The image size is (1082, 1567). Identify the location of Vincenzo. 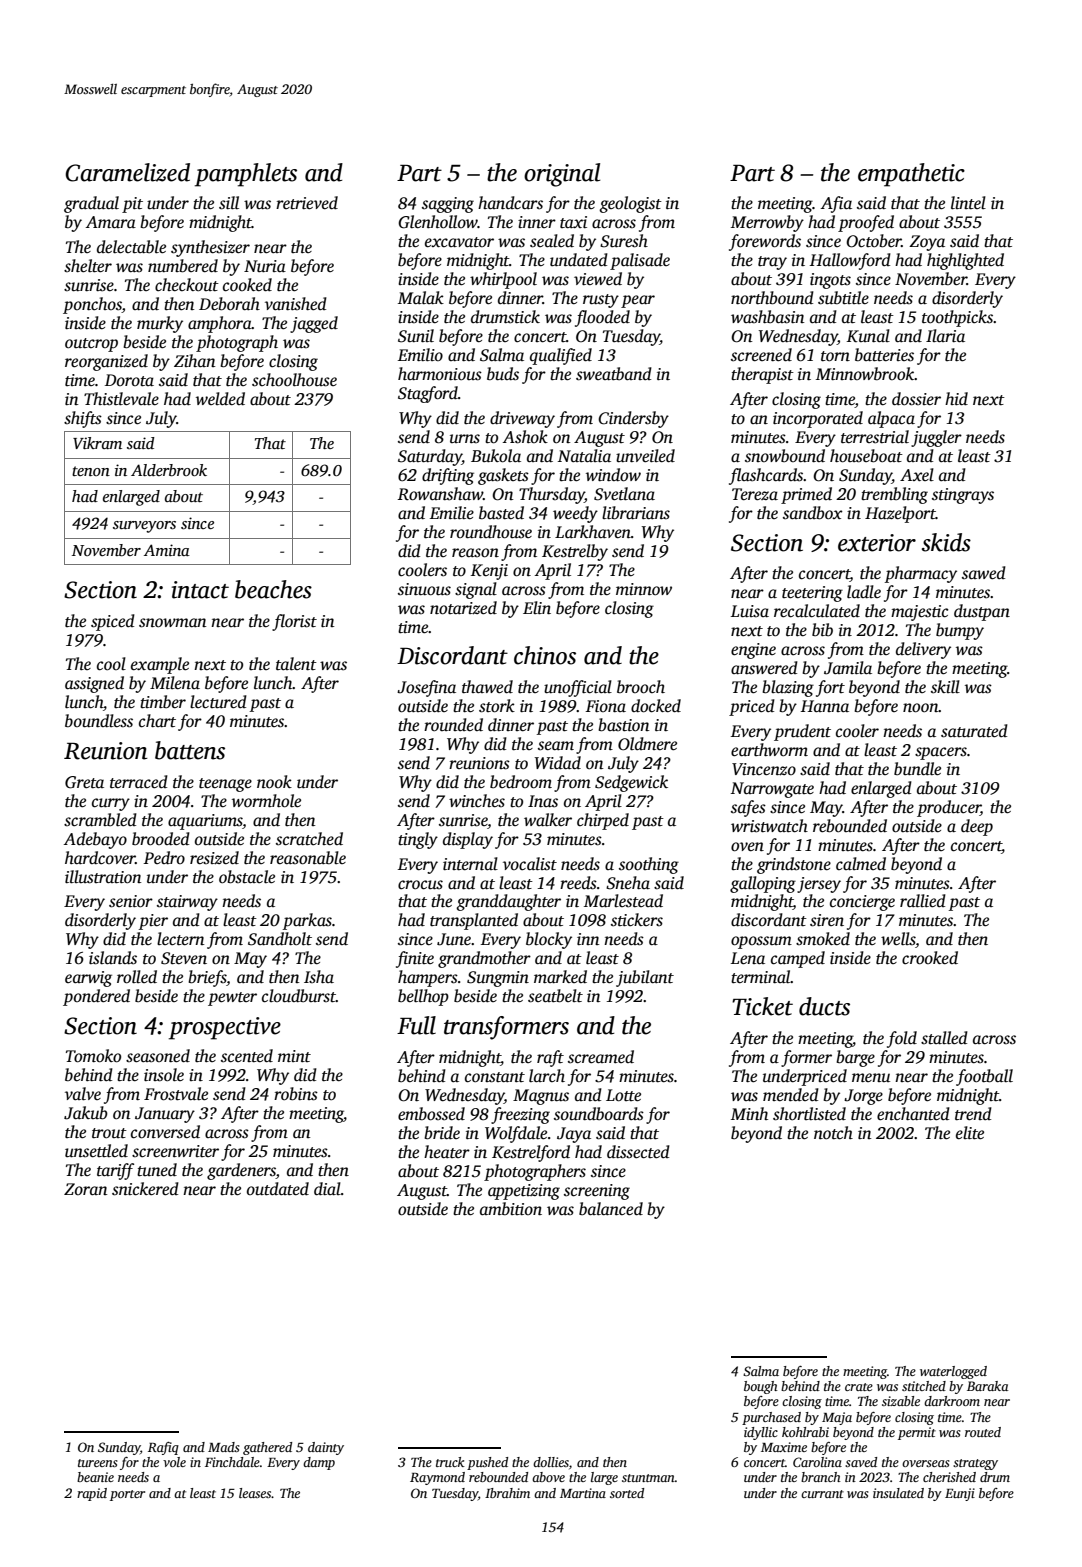
(764, 769).
